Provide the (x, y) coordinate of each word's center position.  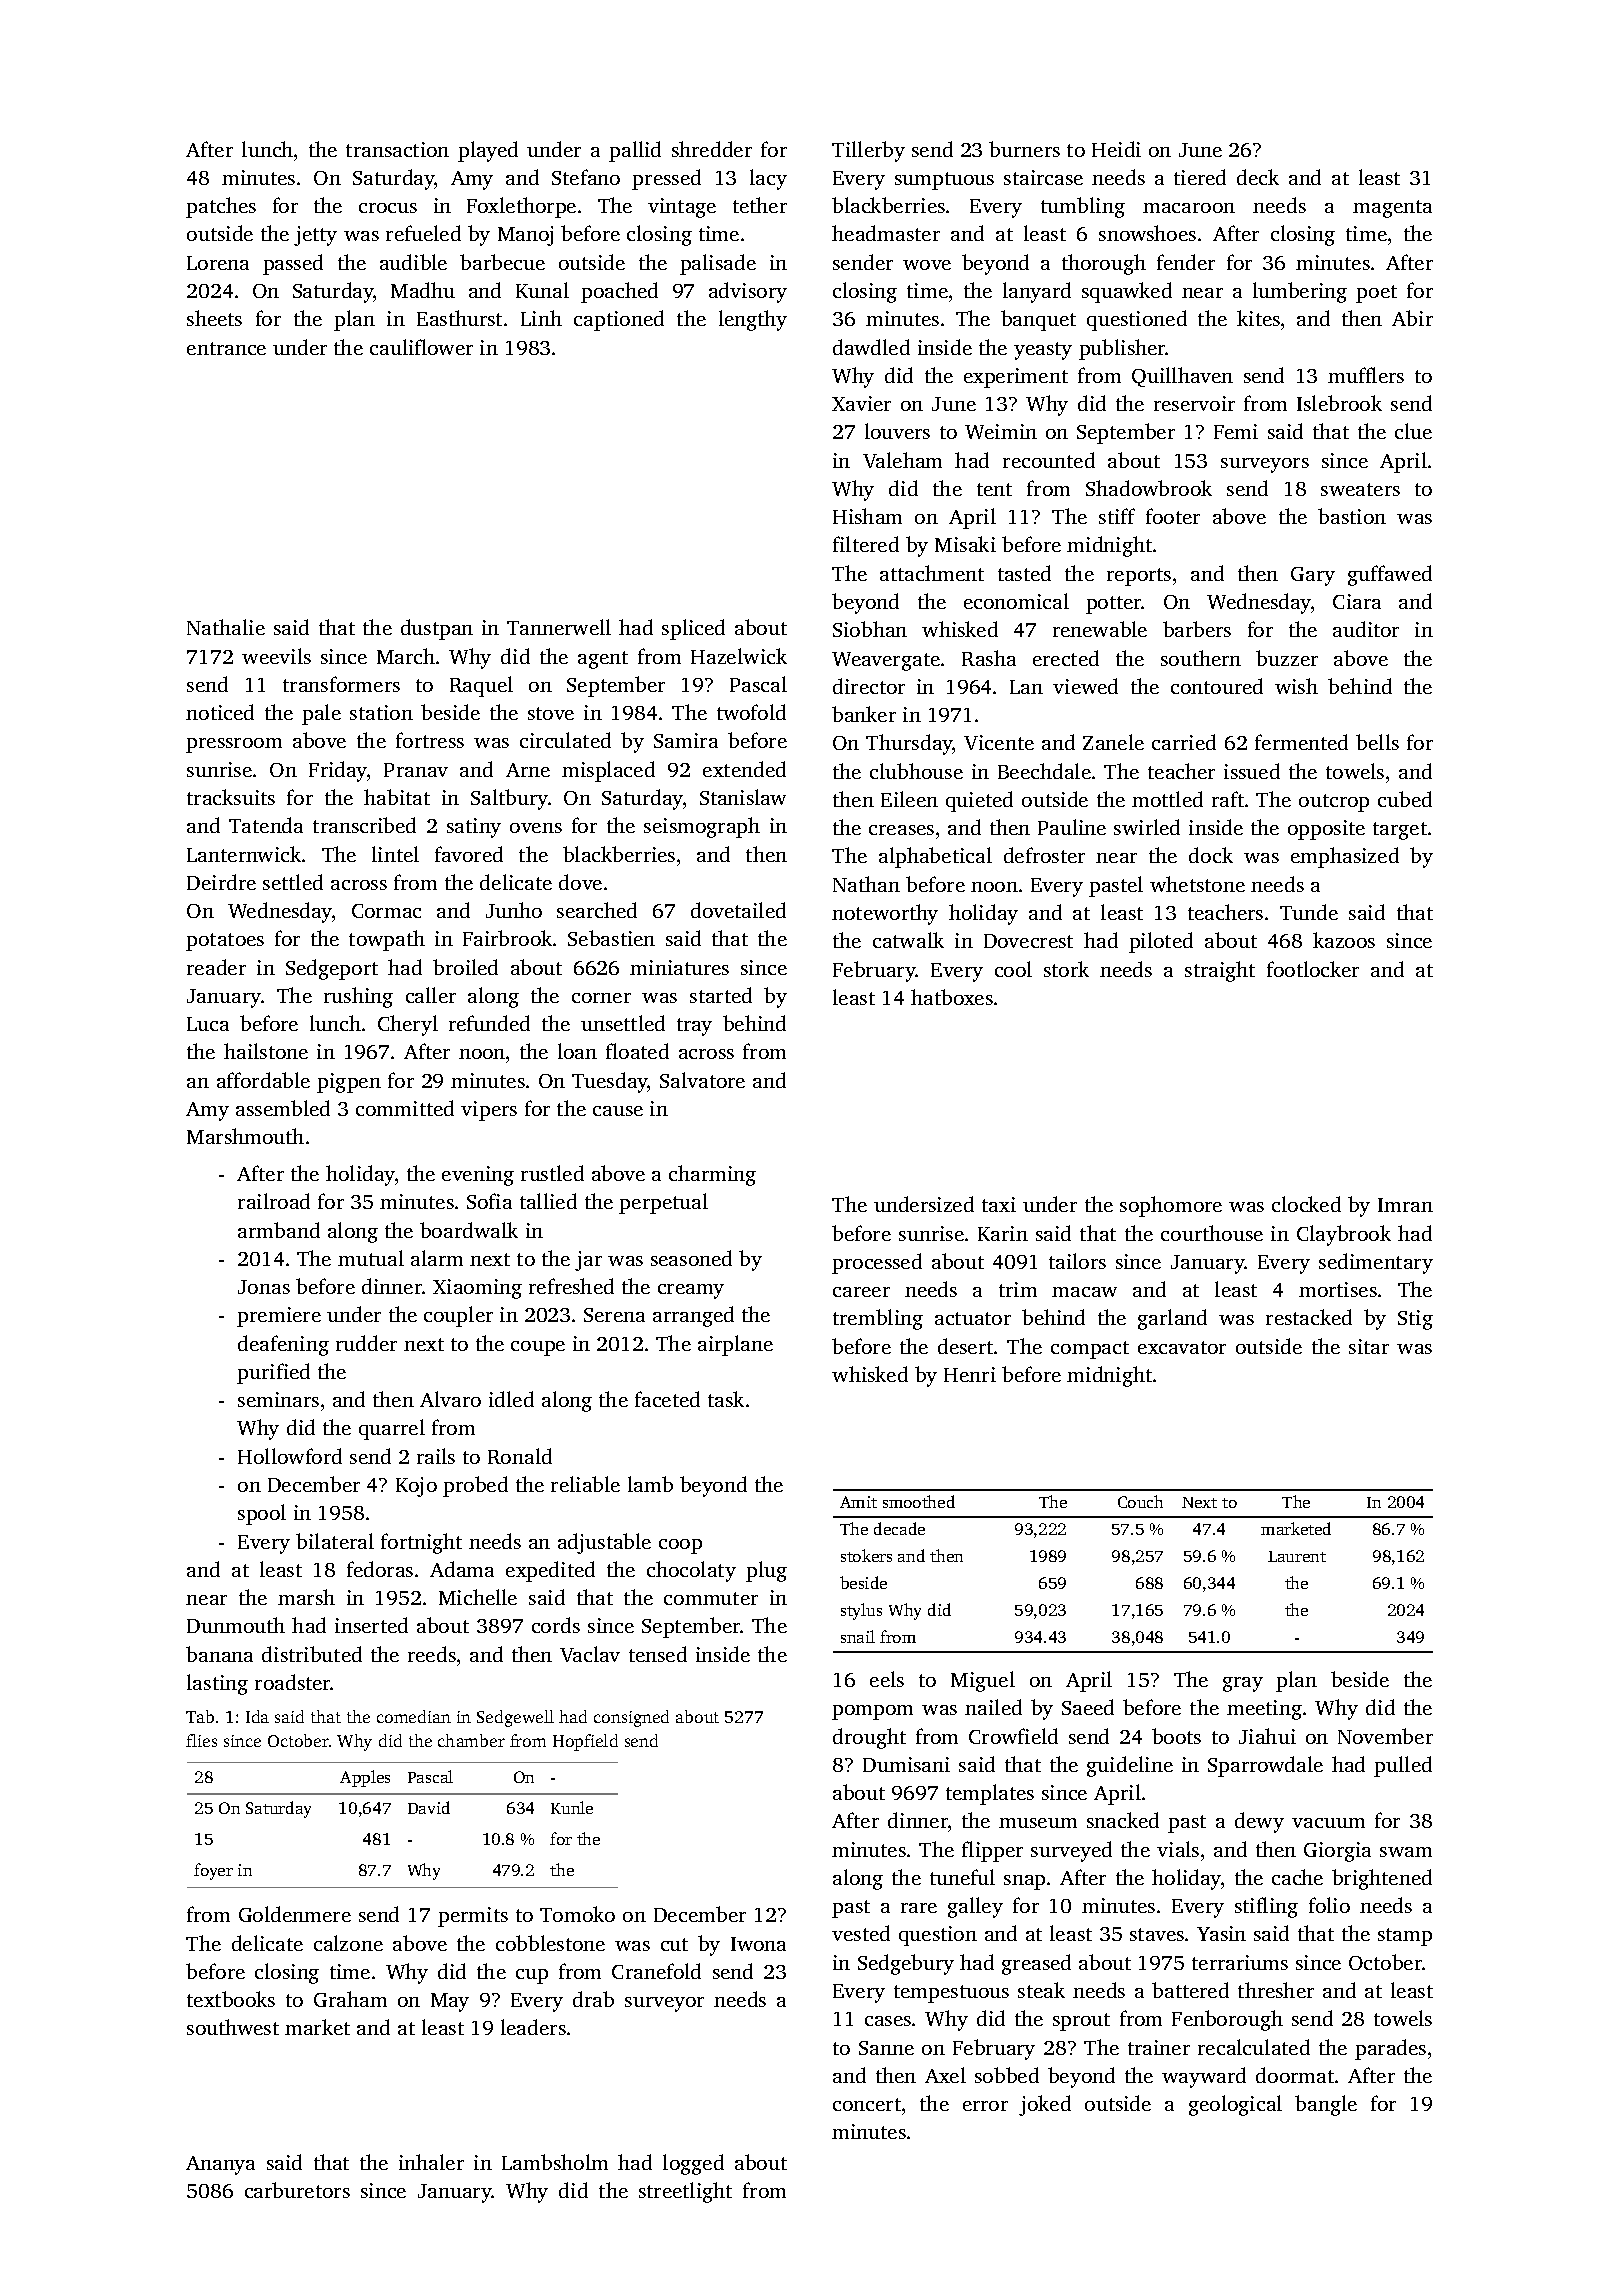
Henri (970, 1374)
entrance (226, 348)
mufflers (1366, 375)
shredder (712, 149)
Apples (365, 1778)
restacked (1309, 1317)
